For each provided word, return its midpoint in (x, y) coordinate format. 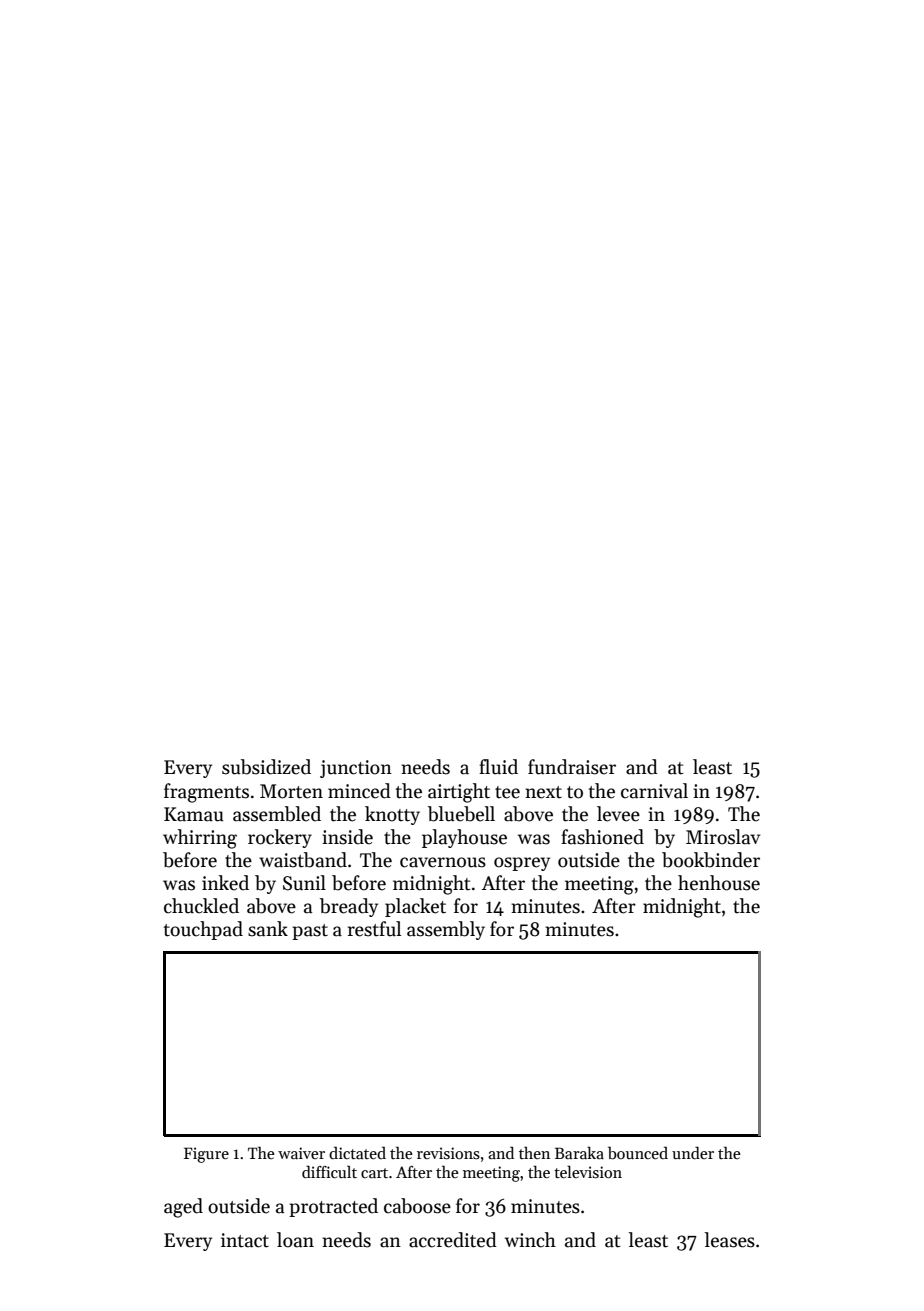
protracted (333, 1207)
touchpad (203, 930)
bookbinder (711, 860)
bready (349, 907)
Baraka (579, 1152)
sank (268, 929)
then (534, 1152)
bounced (638, 1153)
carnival (654, 791)
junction (356, 769)
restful (374, 929)
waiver (301, 1153)
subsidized (266, 767)
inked (225, 883)
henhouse (719, 883)
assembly (446, 930)
